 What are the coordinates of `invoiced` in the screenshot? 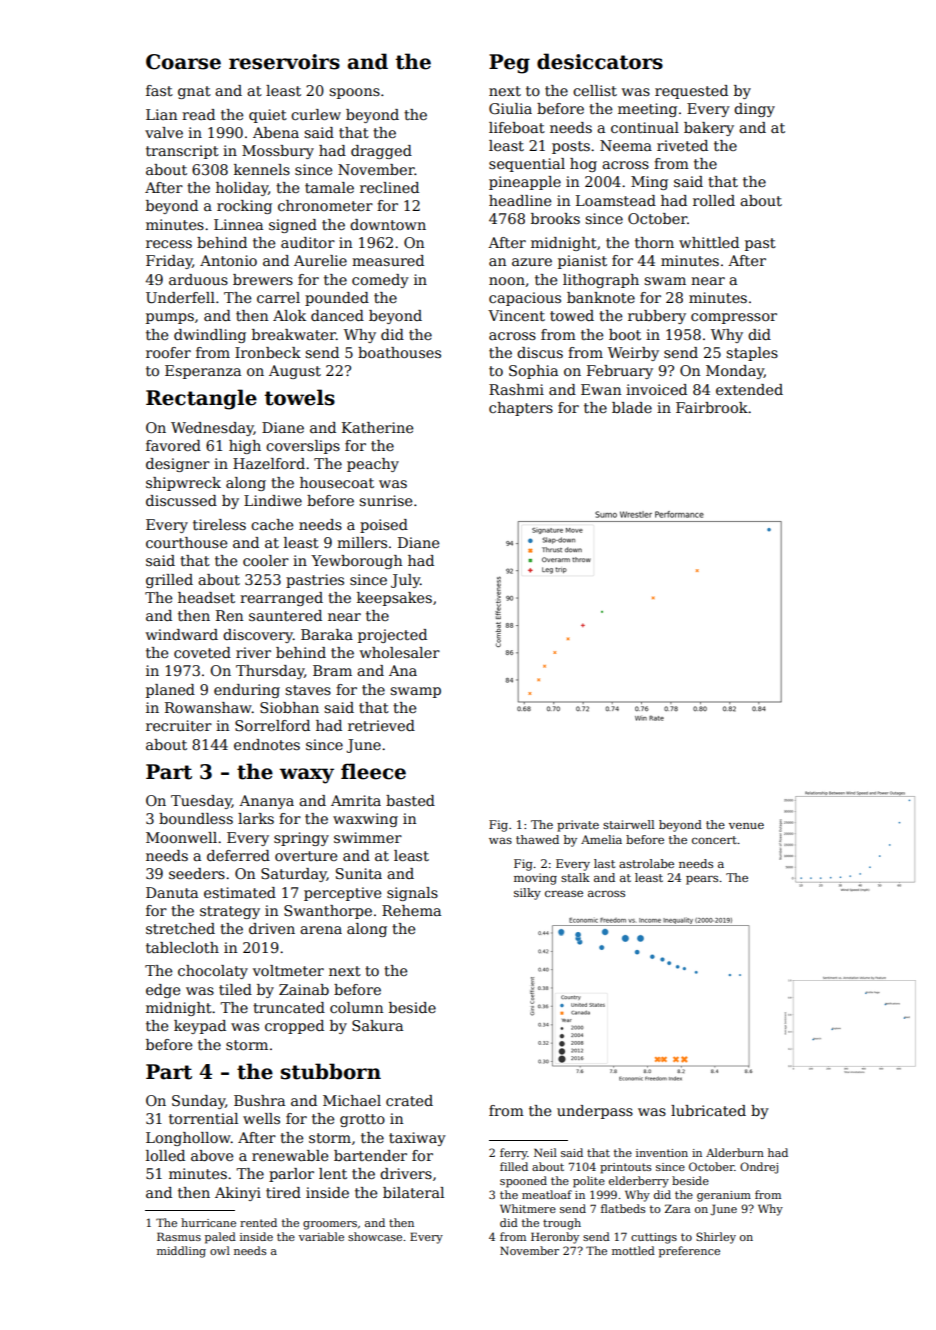 It's located at (656, 389).
